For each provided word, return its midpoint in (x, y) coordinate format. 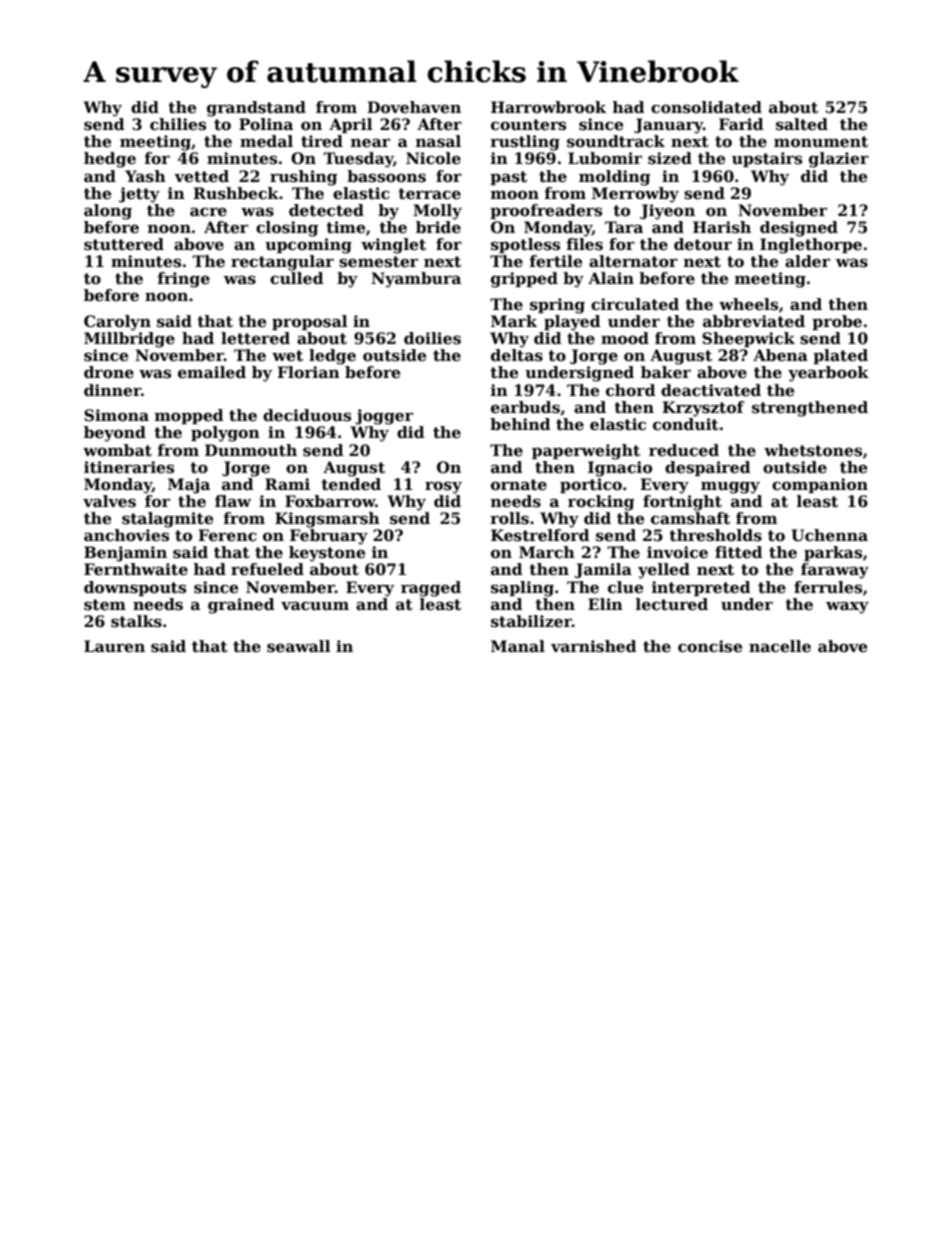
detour (703, 244)
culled (297, 278)
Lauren (114, 646)
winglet (393, 246)
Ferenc (227, 535)
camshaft (690, 518)
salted (802, 124)
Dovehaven (414, 107)
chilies (178, 124)
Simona (116, 415)
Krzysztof (703, 409)
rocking (601, 503)
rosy (443, 487)
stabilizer (531, 621)
